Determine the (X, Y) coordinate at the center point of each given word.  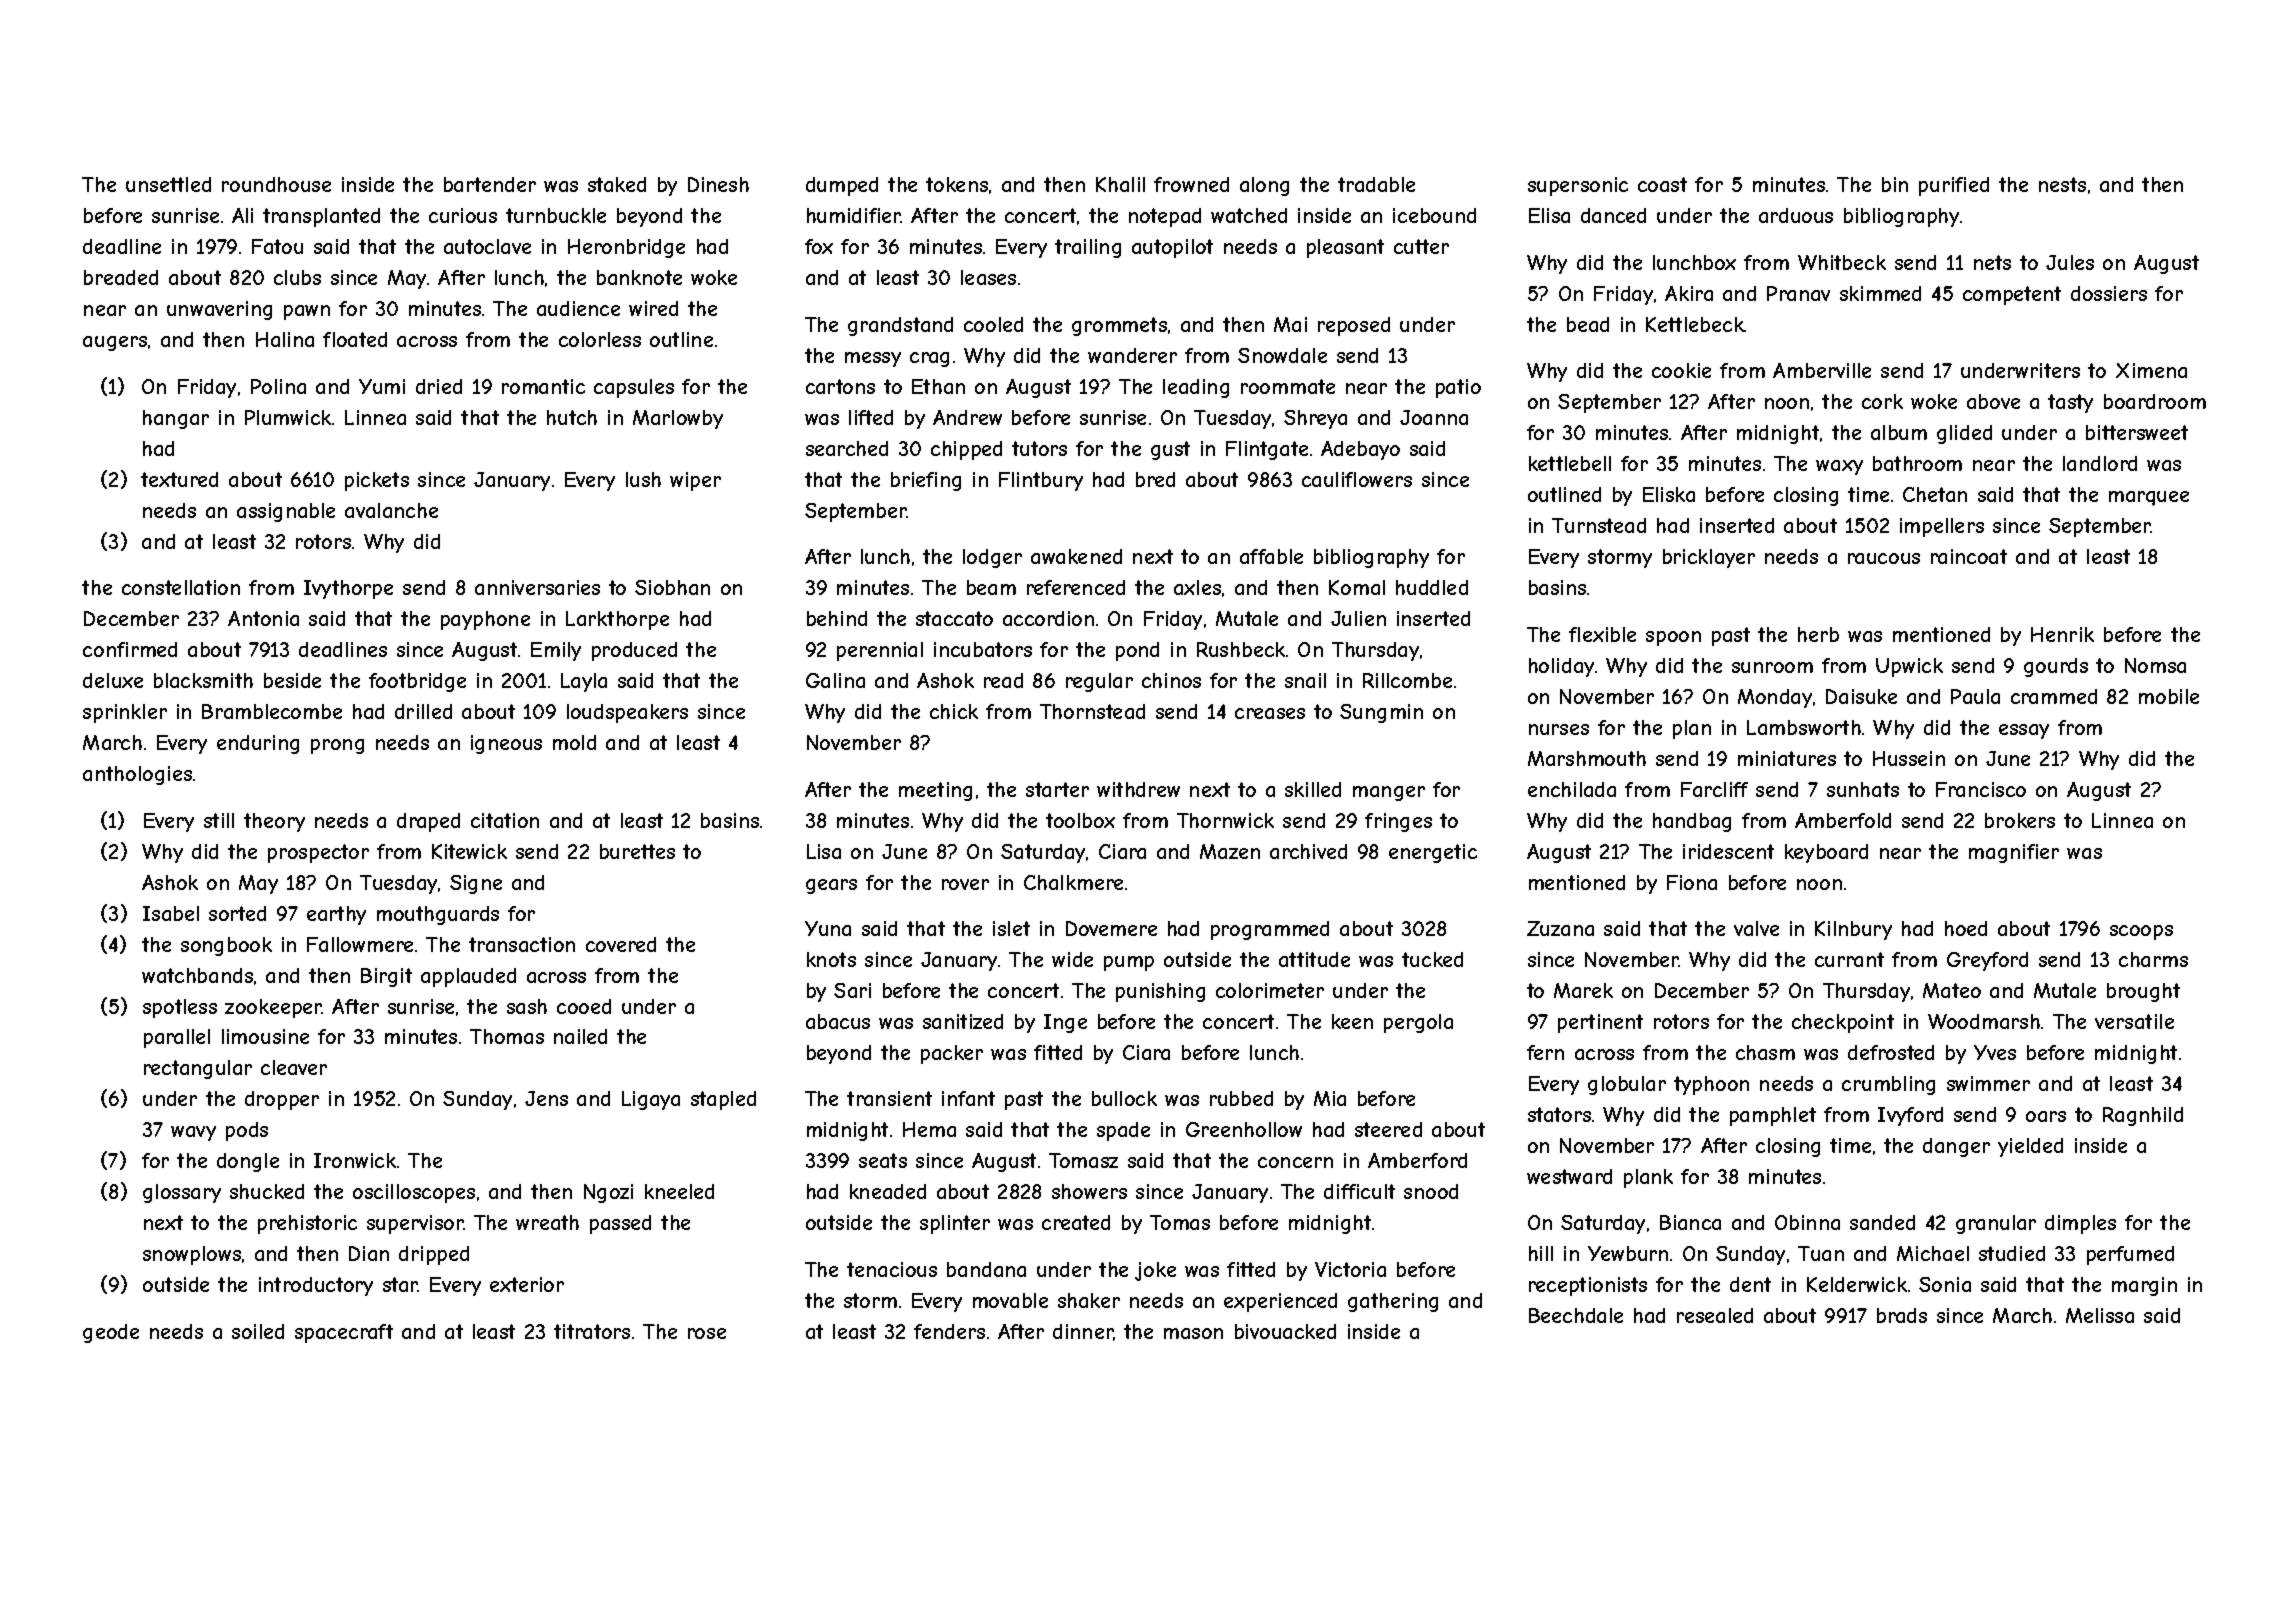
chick (954, 711)
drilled (423, 711)
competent (2012, 295)
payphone (485, 620)
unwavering (219, 310)
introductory (316, 1286)
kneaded (888, 1191)
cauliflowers (1357, 479)
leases (988, 277)
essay (2024, 731)
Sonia (1945, 1284)
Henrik (2062, 634)
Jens (546, 1098)
